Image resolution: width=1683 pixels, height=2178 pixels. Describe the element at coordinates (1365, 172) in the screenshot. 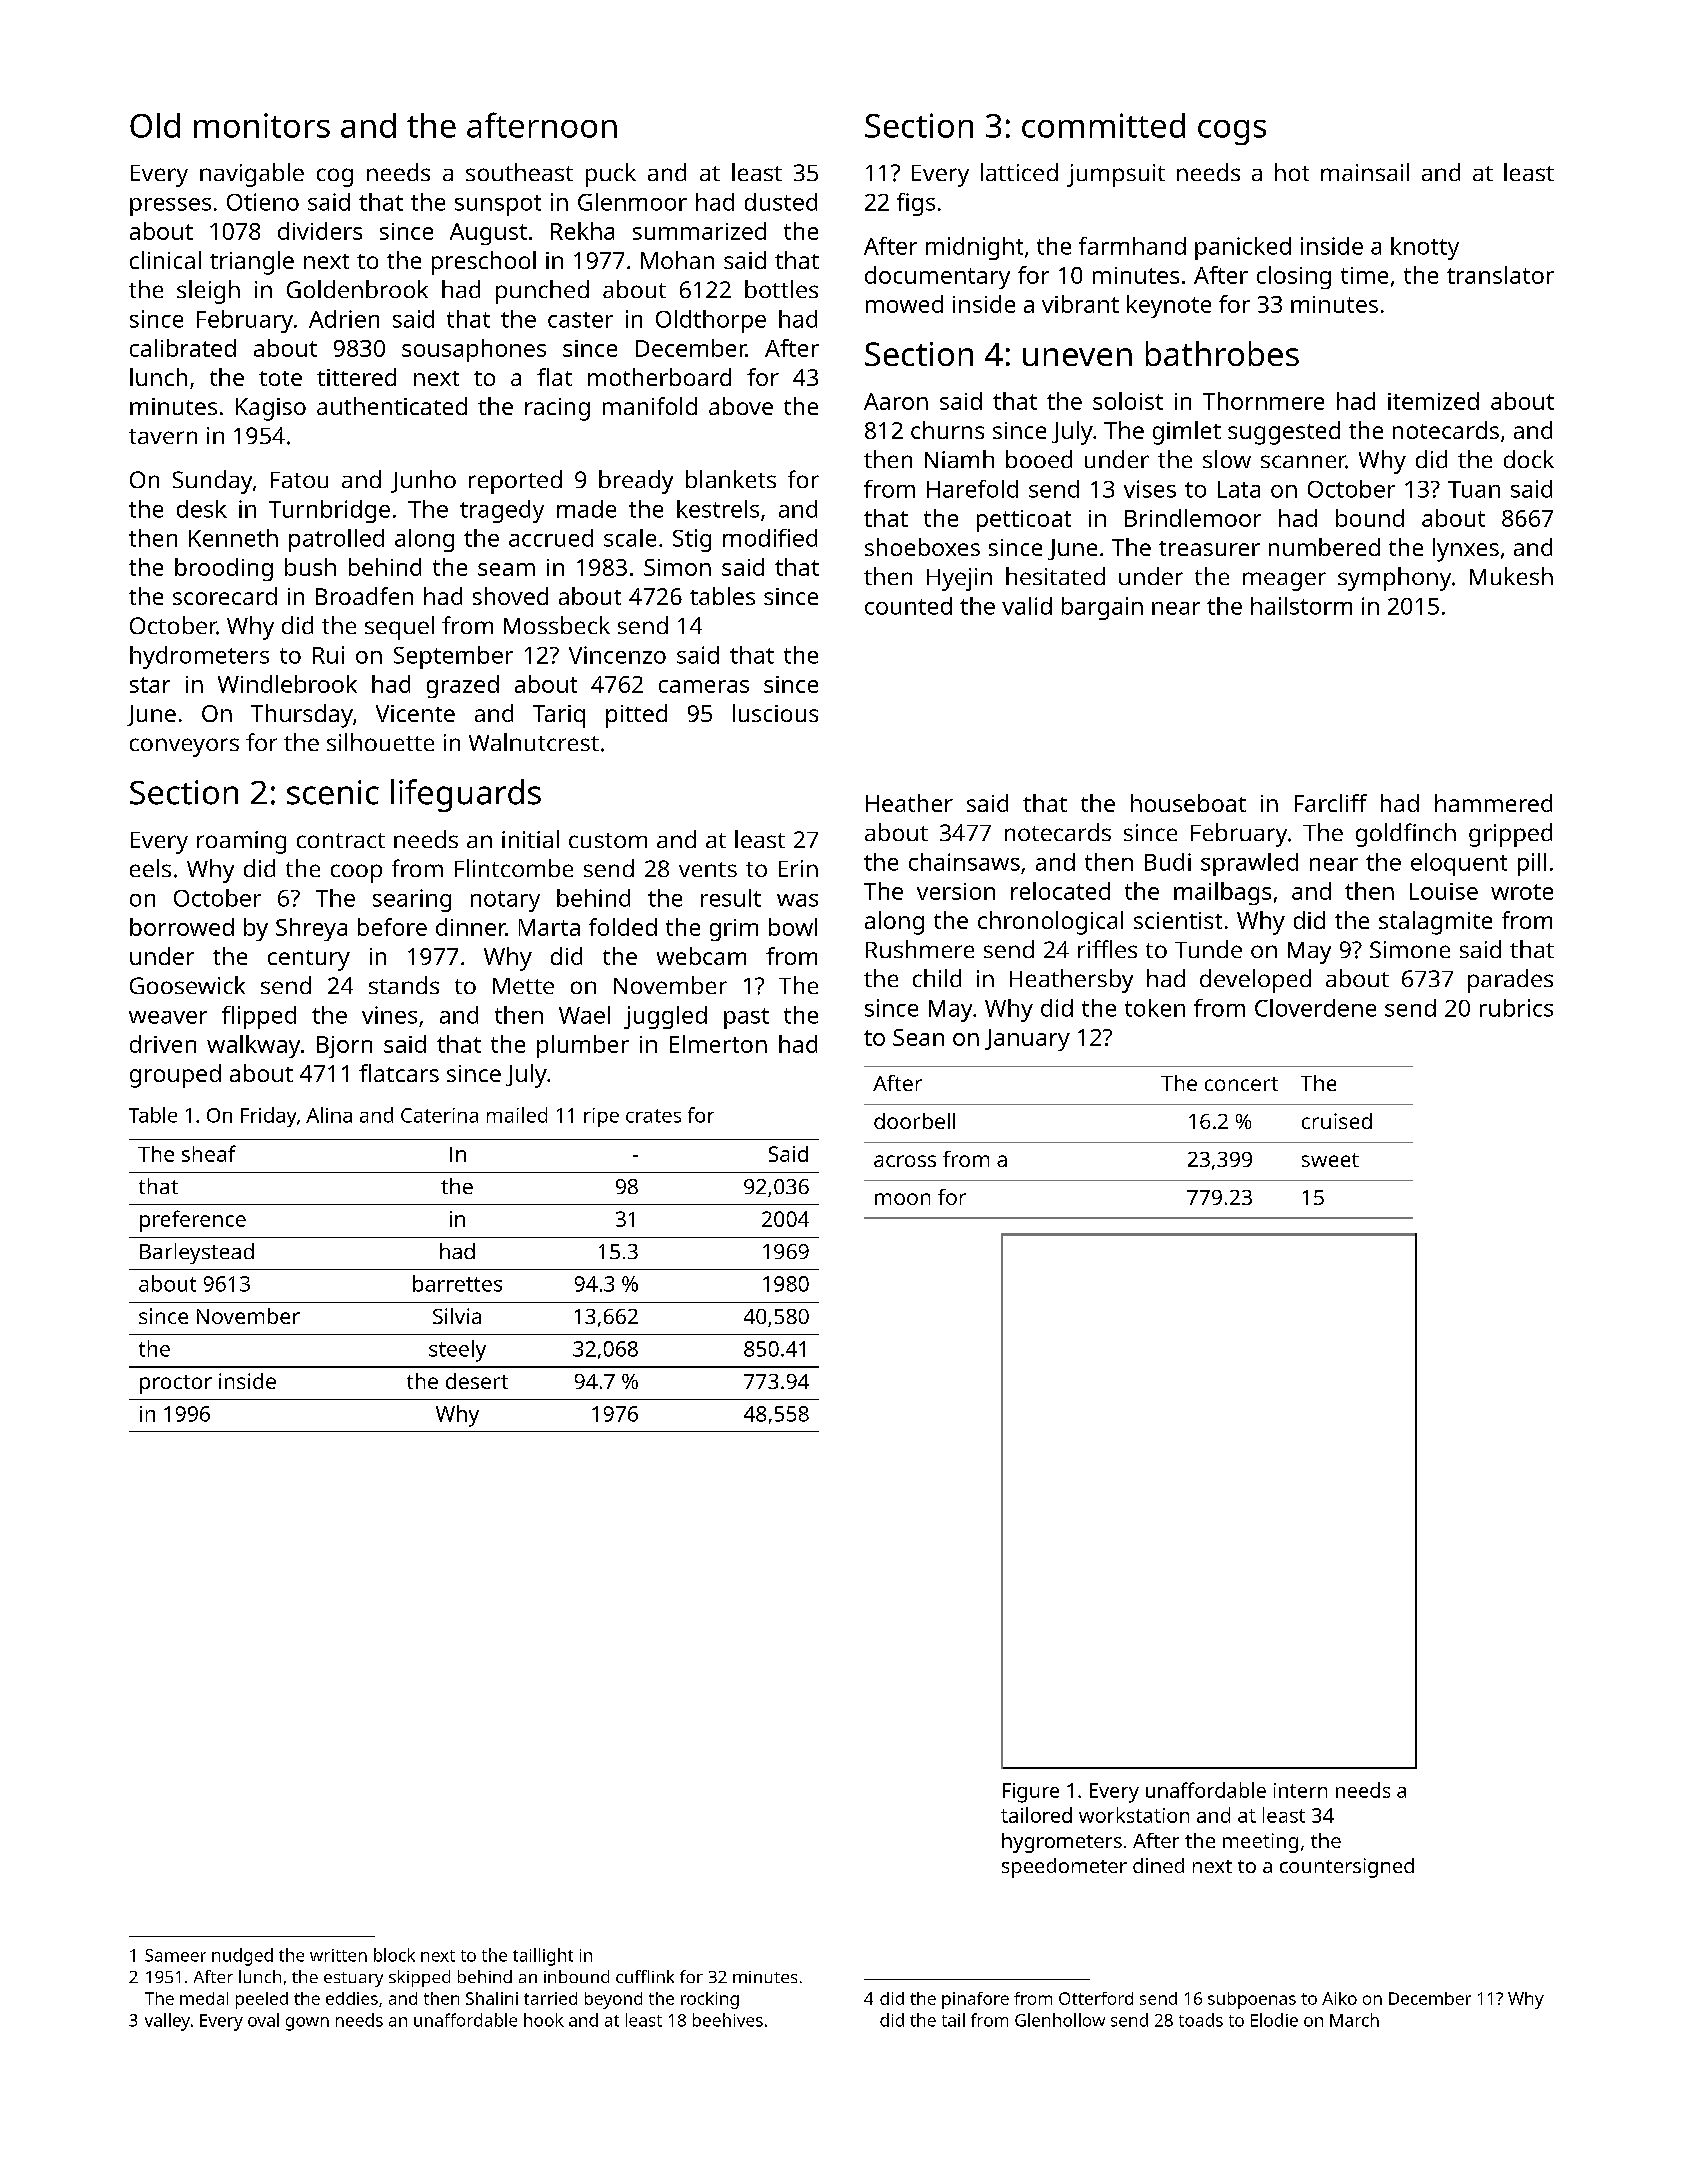

I see `mainsail` at that location.
